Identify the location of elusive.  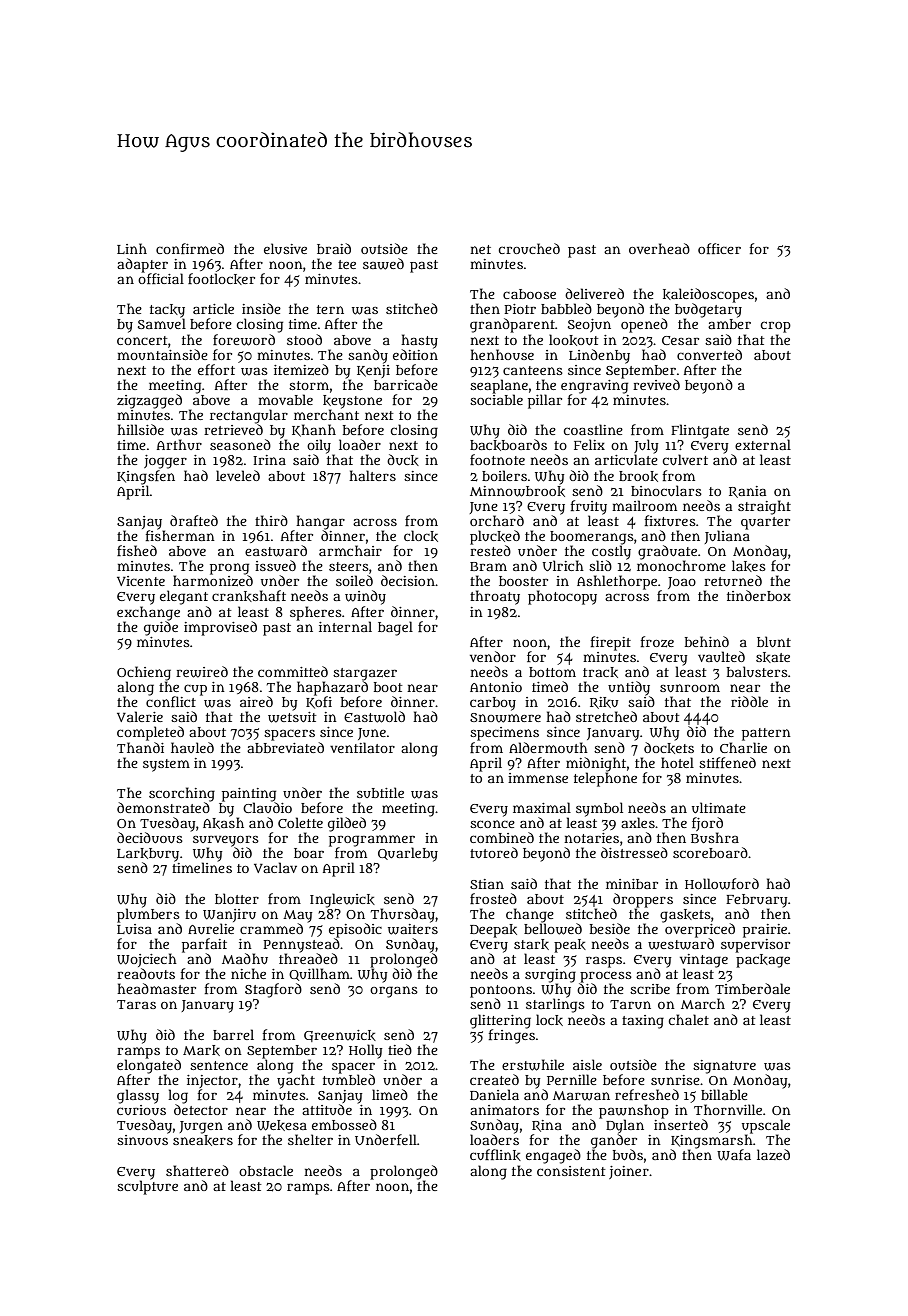
(285, 248).
